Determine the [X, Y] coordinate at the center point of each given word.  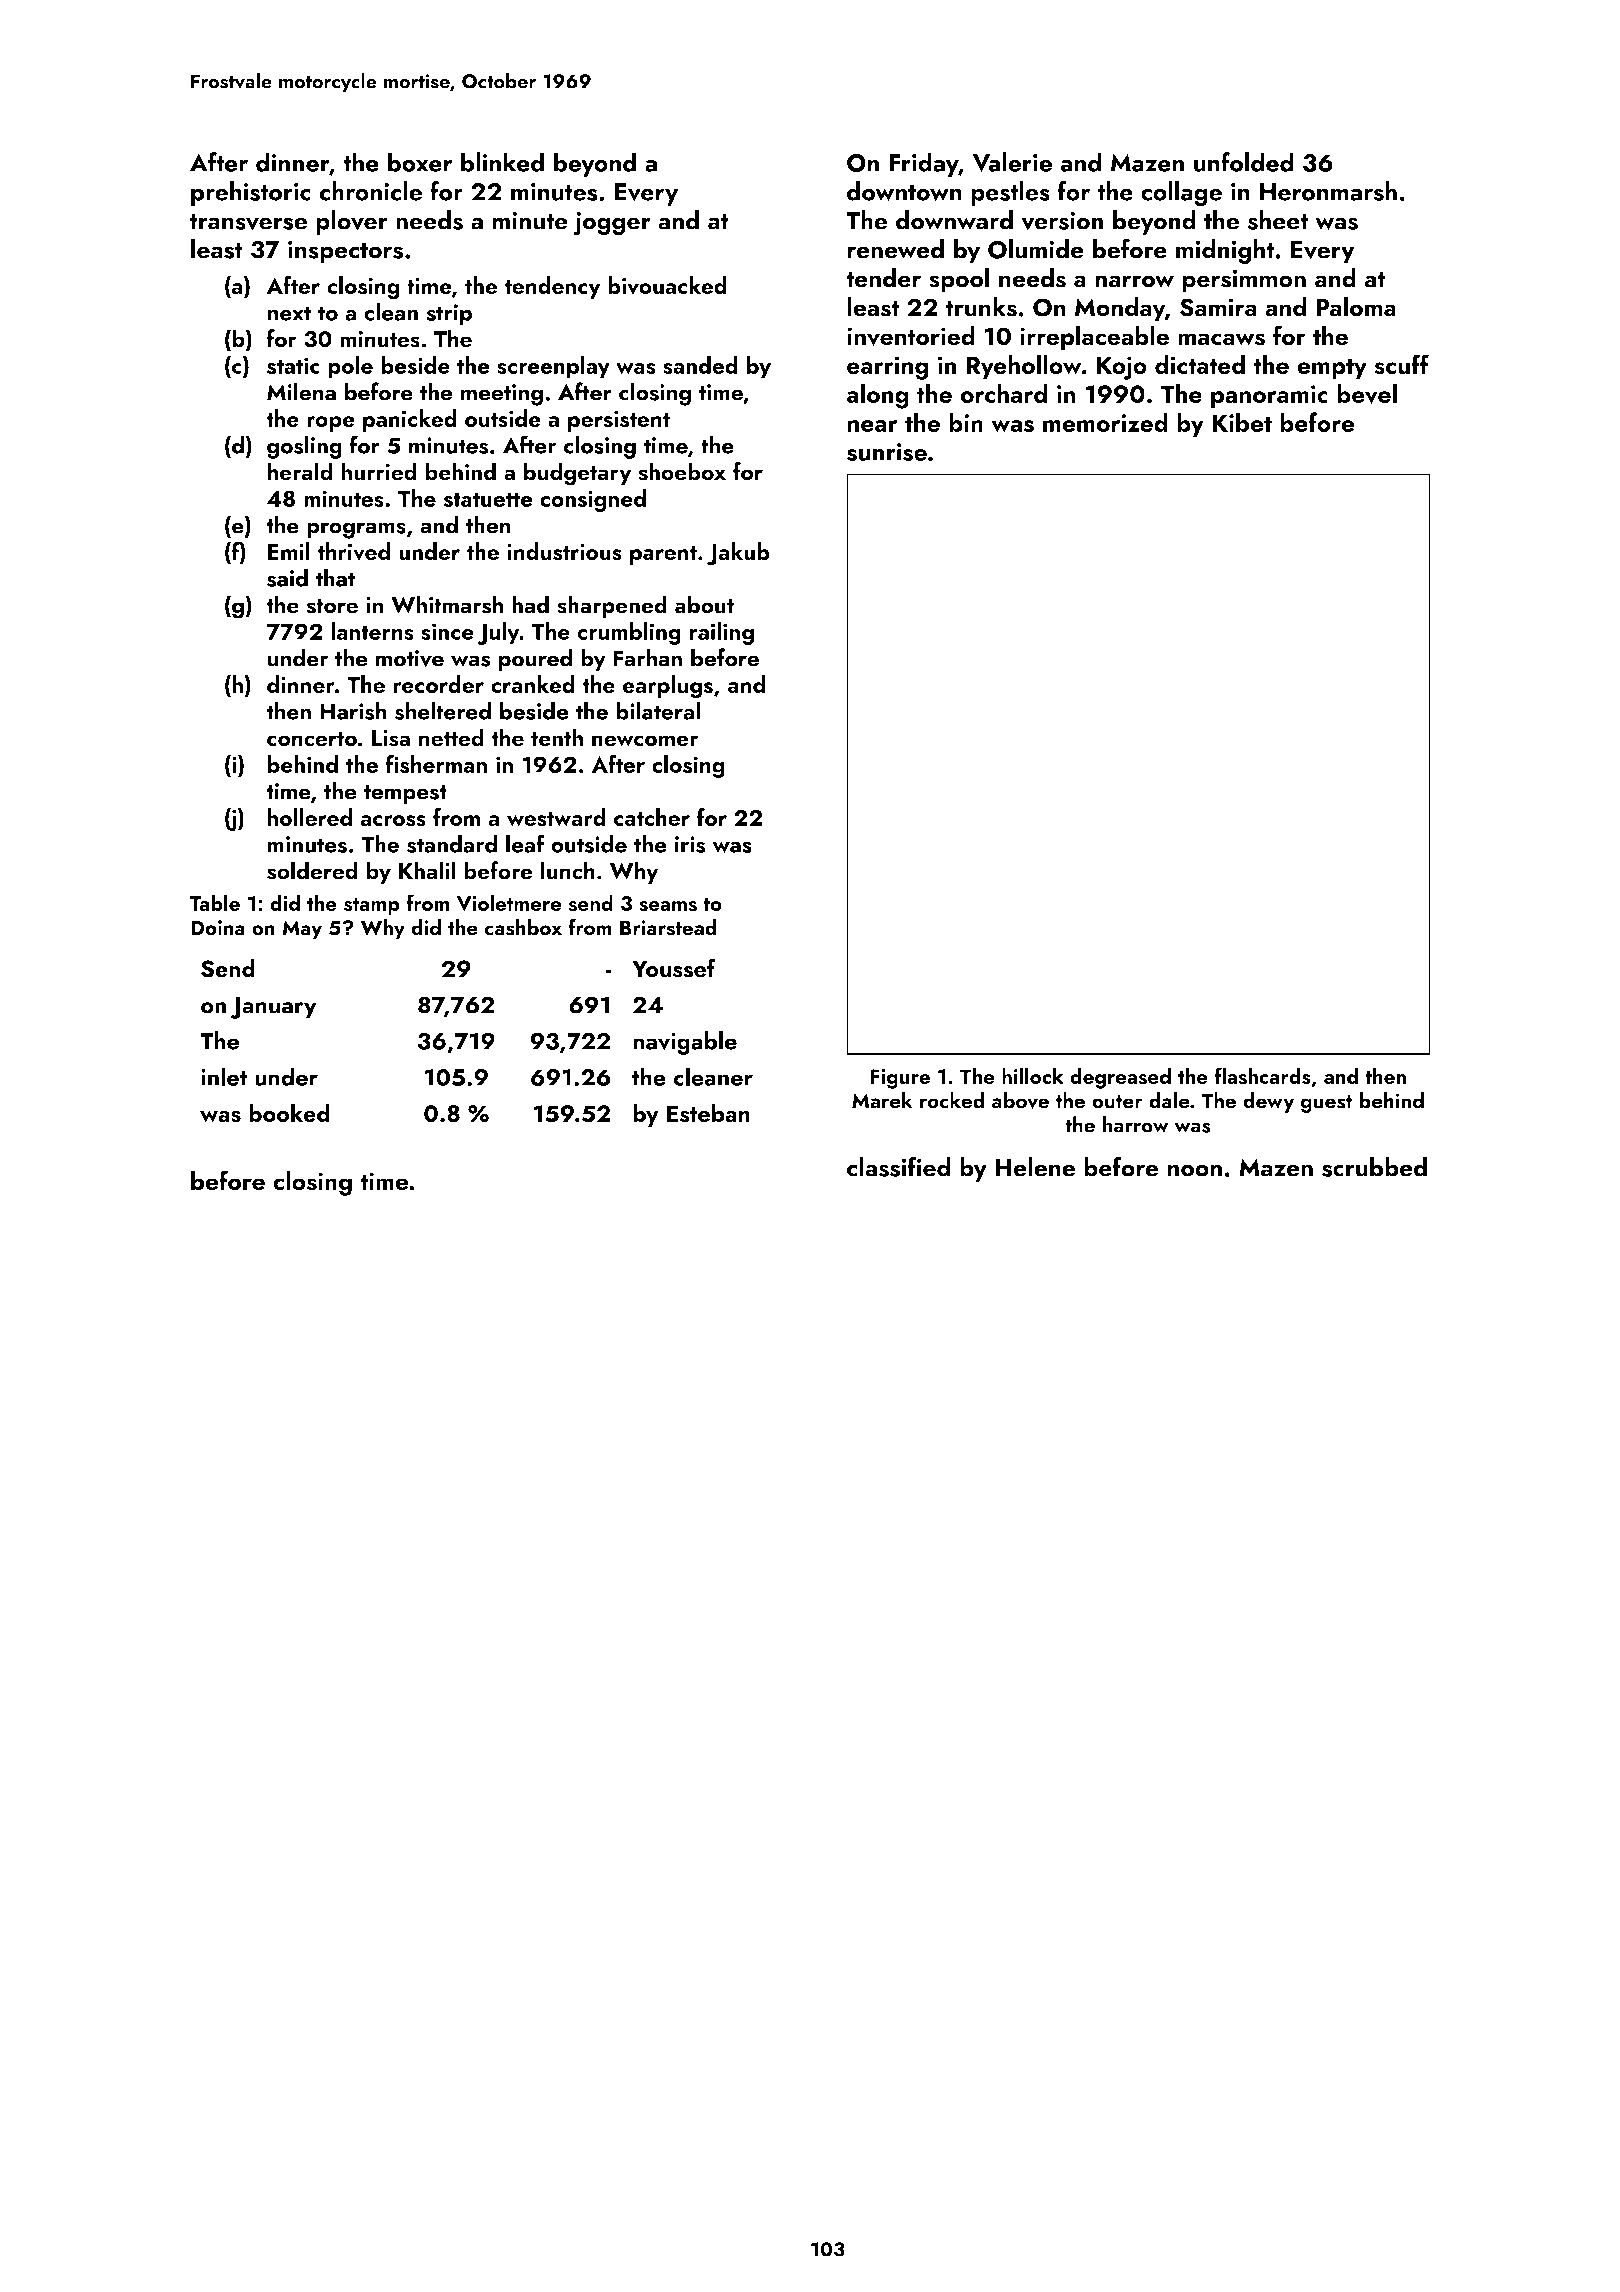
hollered [309, 817]
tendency [552, 287]
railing [721, 633]
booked [289, 1112]
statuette [488, 499]
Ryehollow [1024, 367]
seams [668, 906]
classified [899, 1166]
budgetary [577, 474]
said [287, 577]
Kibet [1242, 422]
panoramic [1269, 397]
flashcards [1262, 1076]
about [704, 604]
